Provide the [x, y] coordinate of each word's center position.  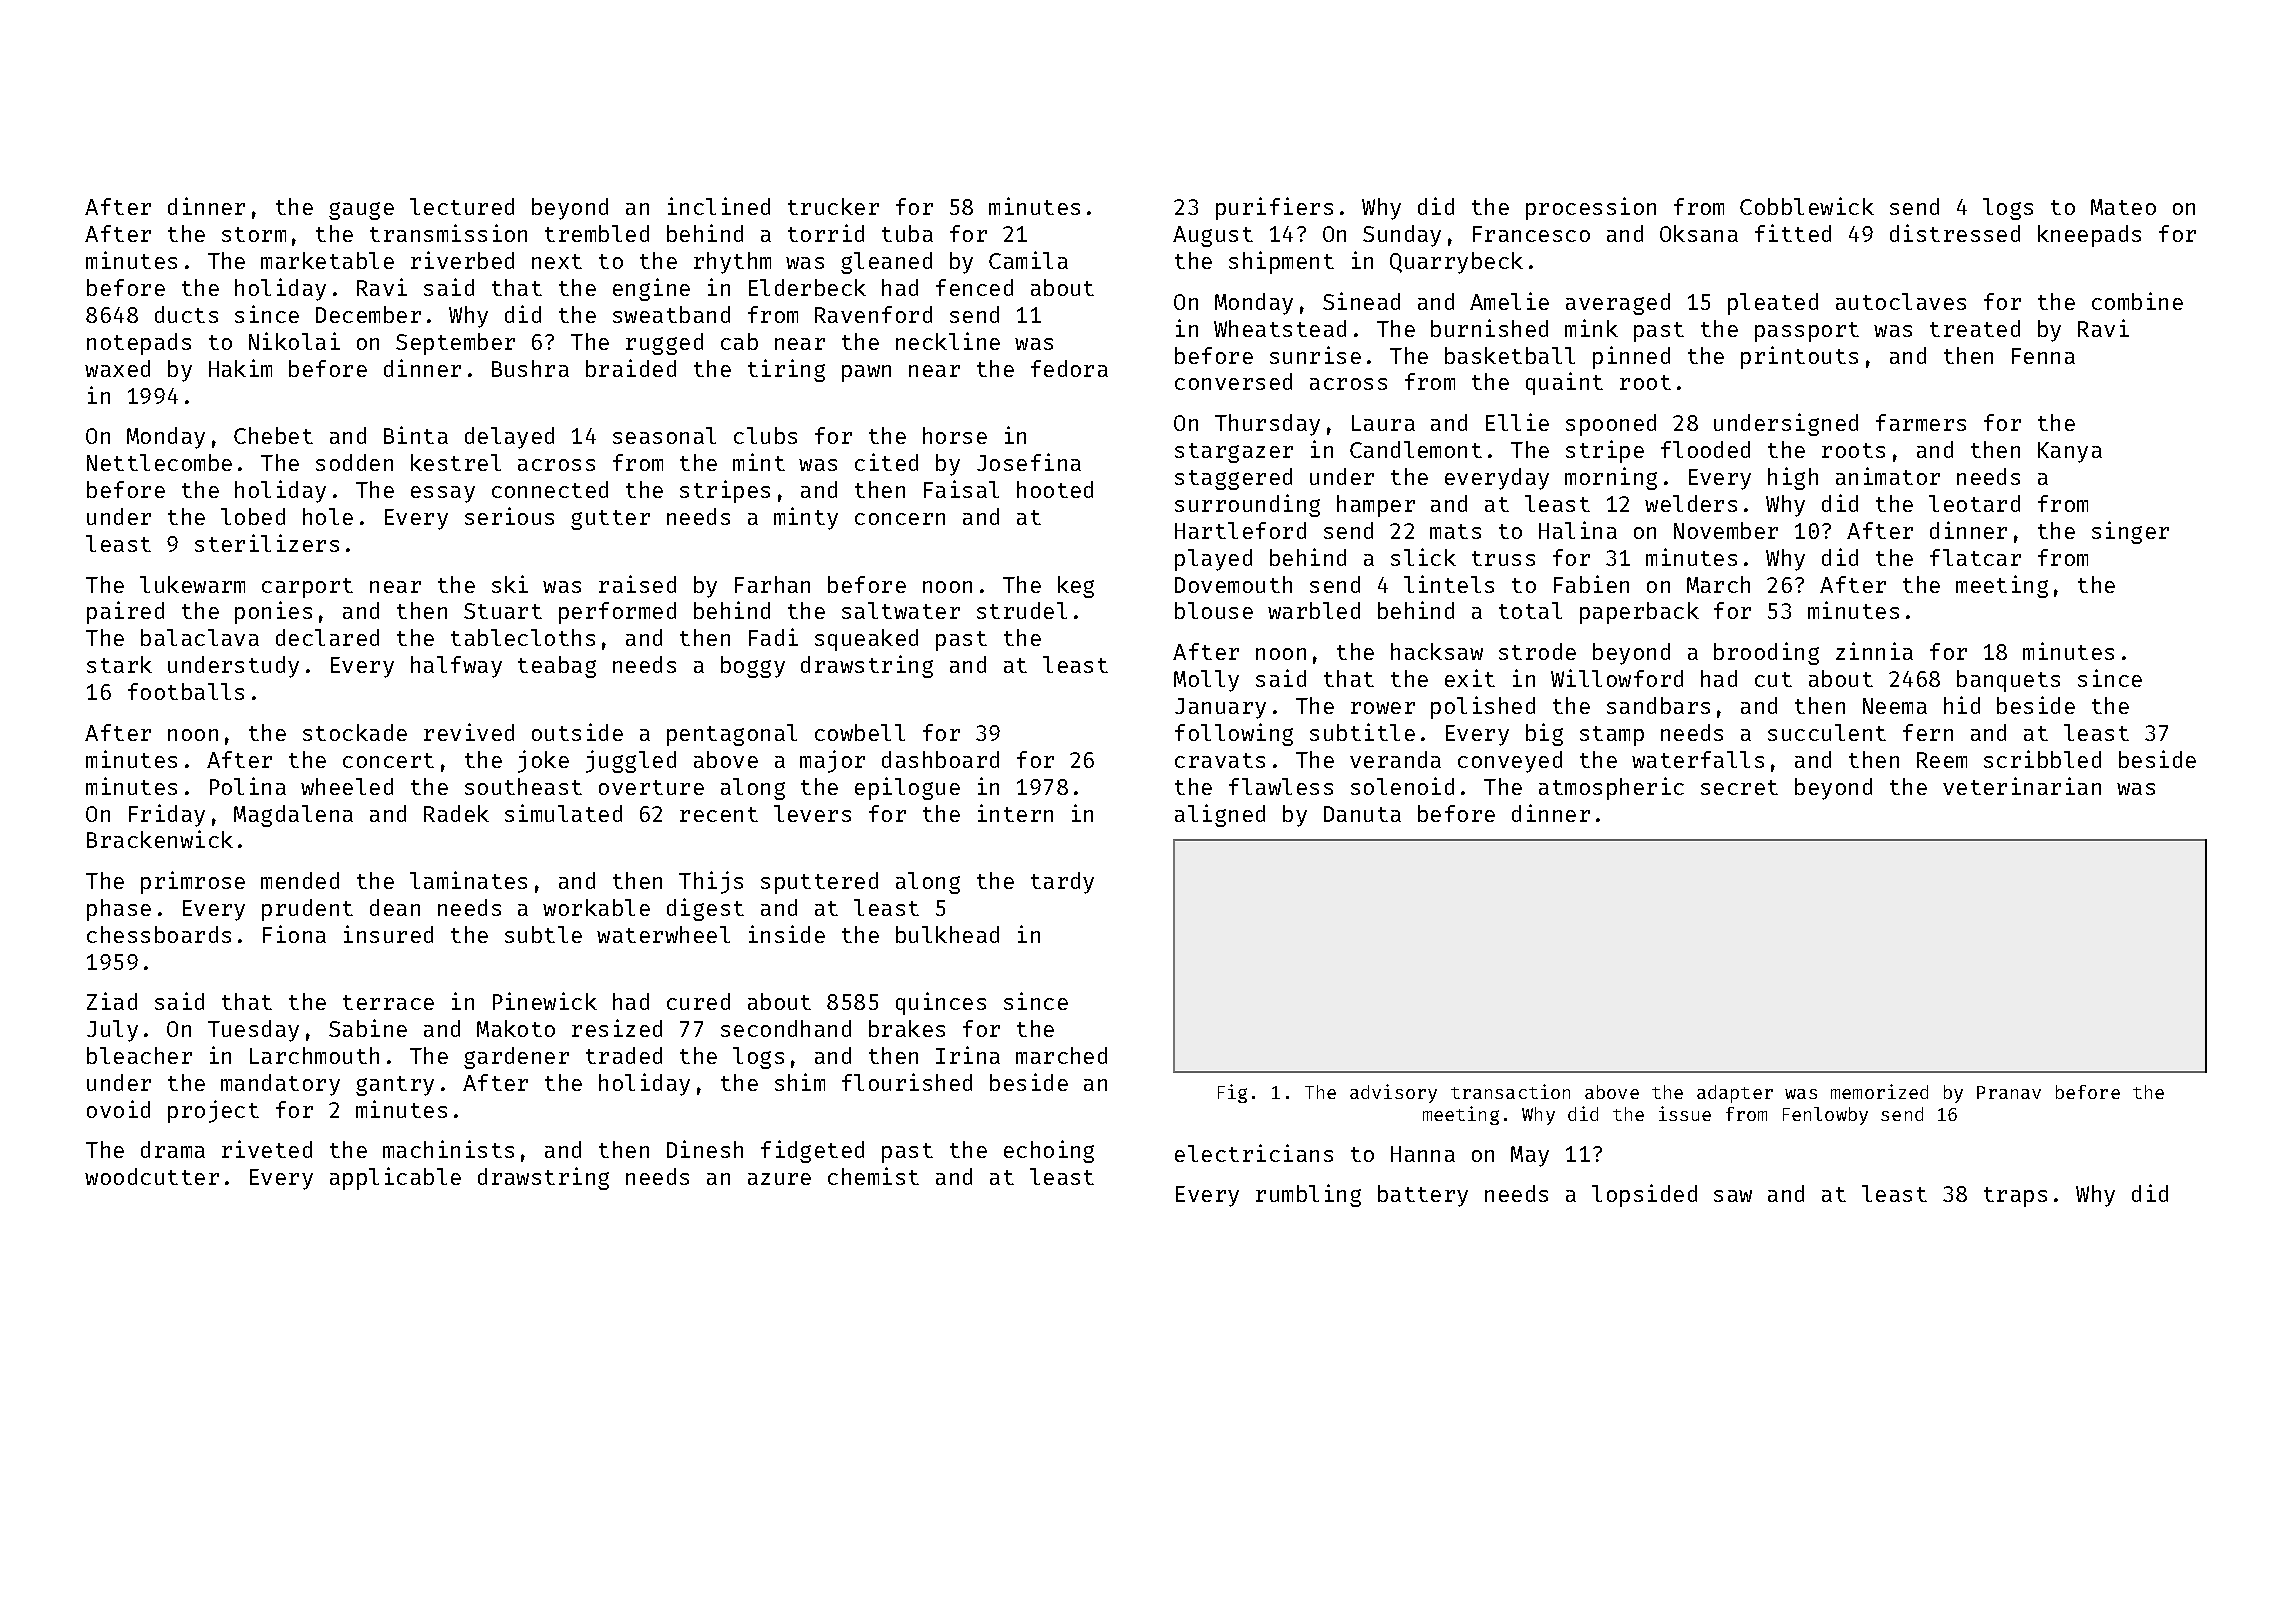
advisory [1393, 1093]
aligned [1220, 815]
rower [1383, 708]
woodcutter [152, 1176]
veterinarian [2022, 786]
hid [1962, 705]
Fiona [294, 934]
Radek [456, 813]
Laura [1383, 423]
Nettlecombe [159, 462]
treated [1975, 328]
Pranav [2009, 1092]
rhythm [732, 263]
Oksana [1699, 233]
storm [254, 234]
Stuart [503, 611]
